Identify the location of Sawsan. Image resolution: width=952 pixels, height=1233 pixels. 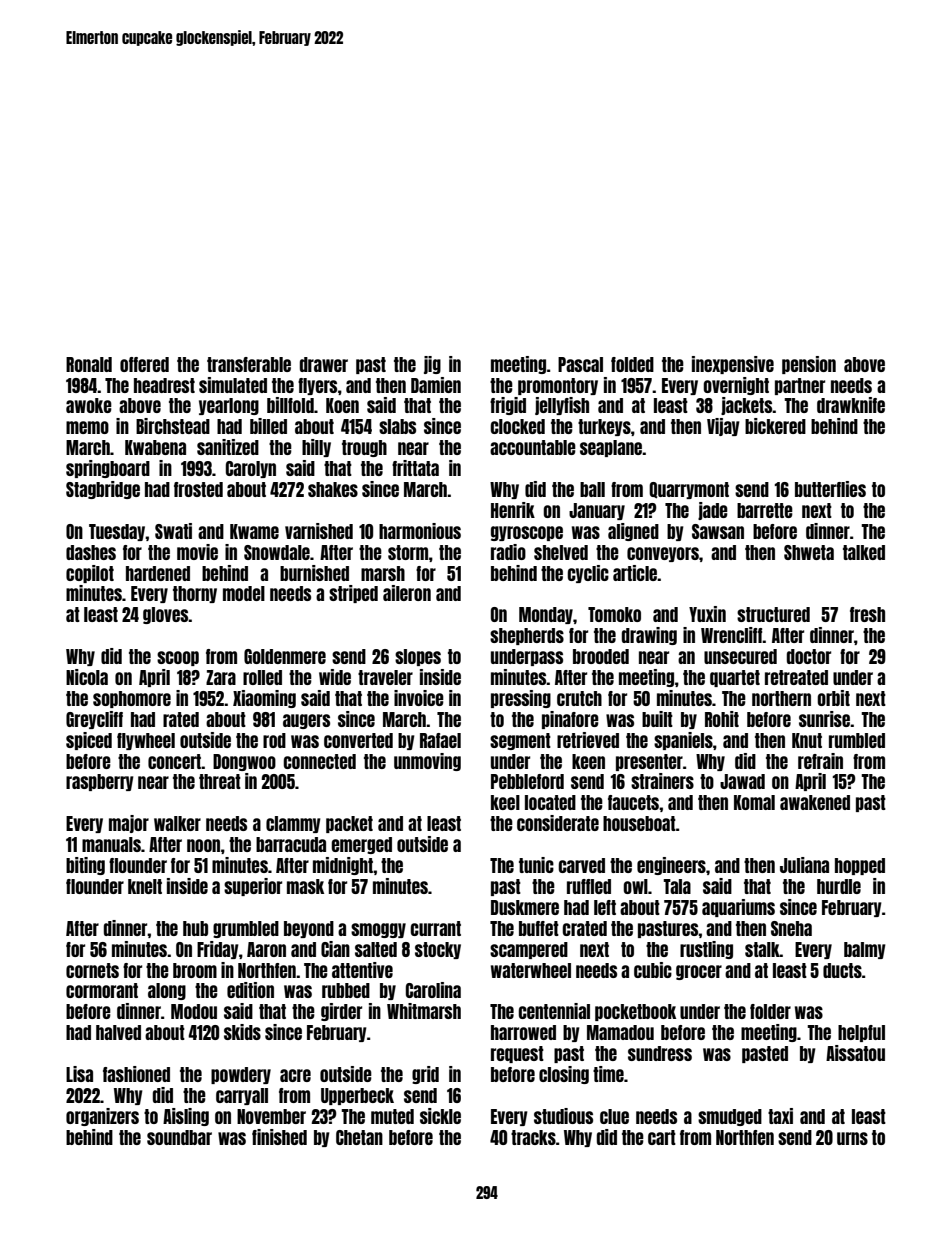
(718, 531).
